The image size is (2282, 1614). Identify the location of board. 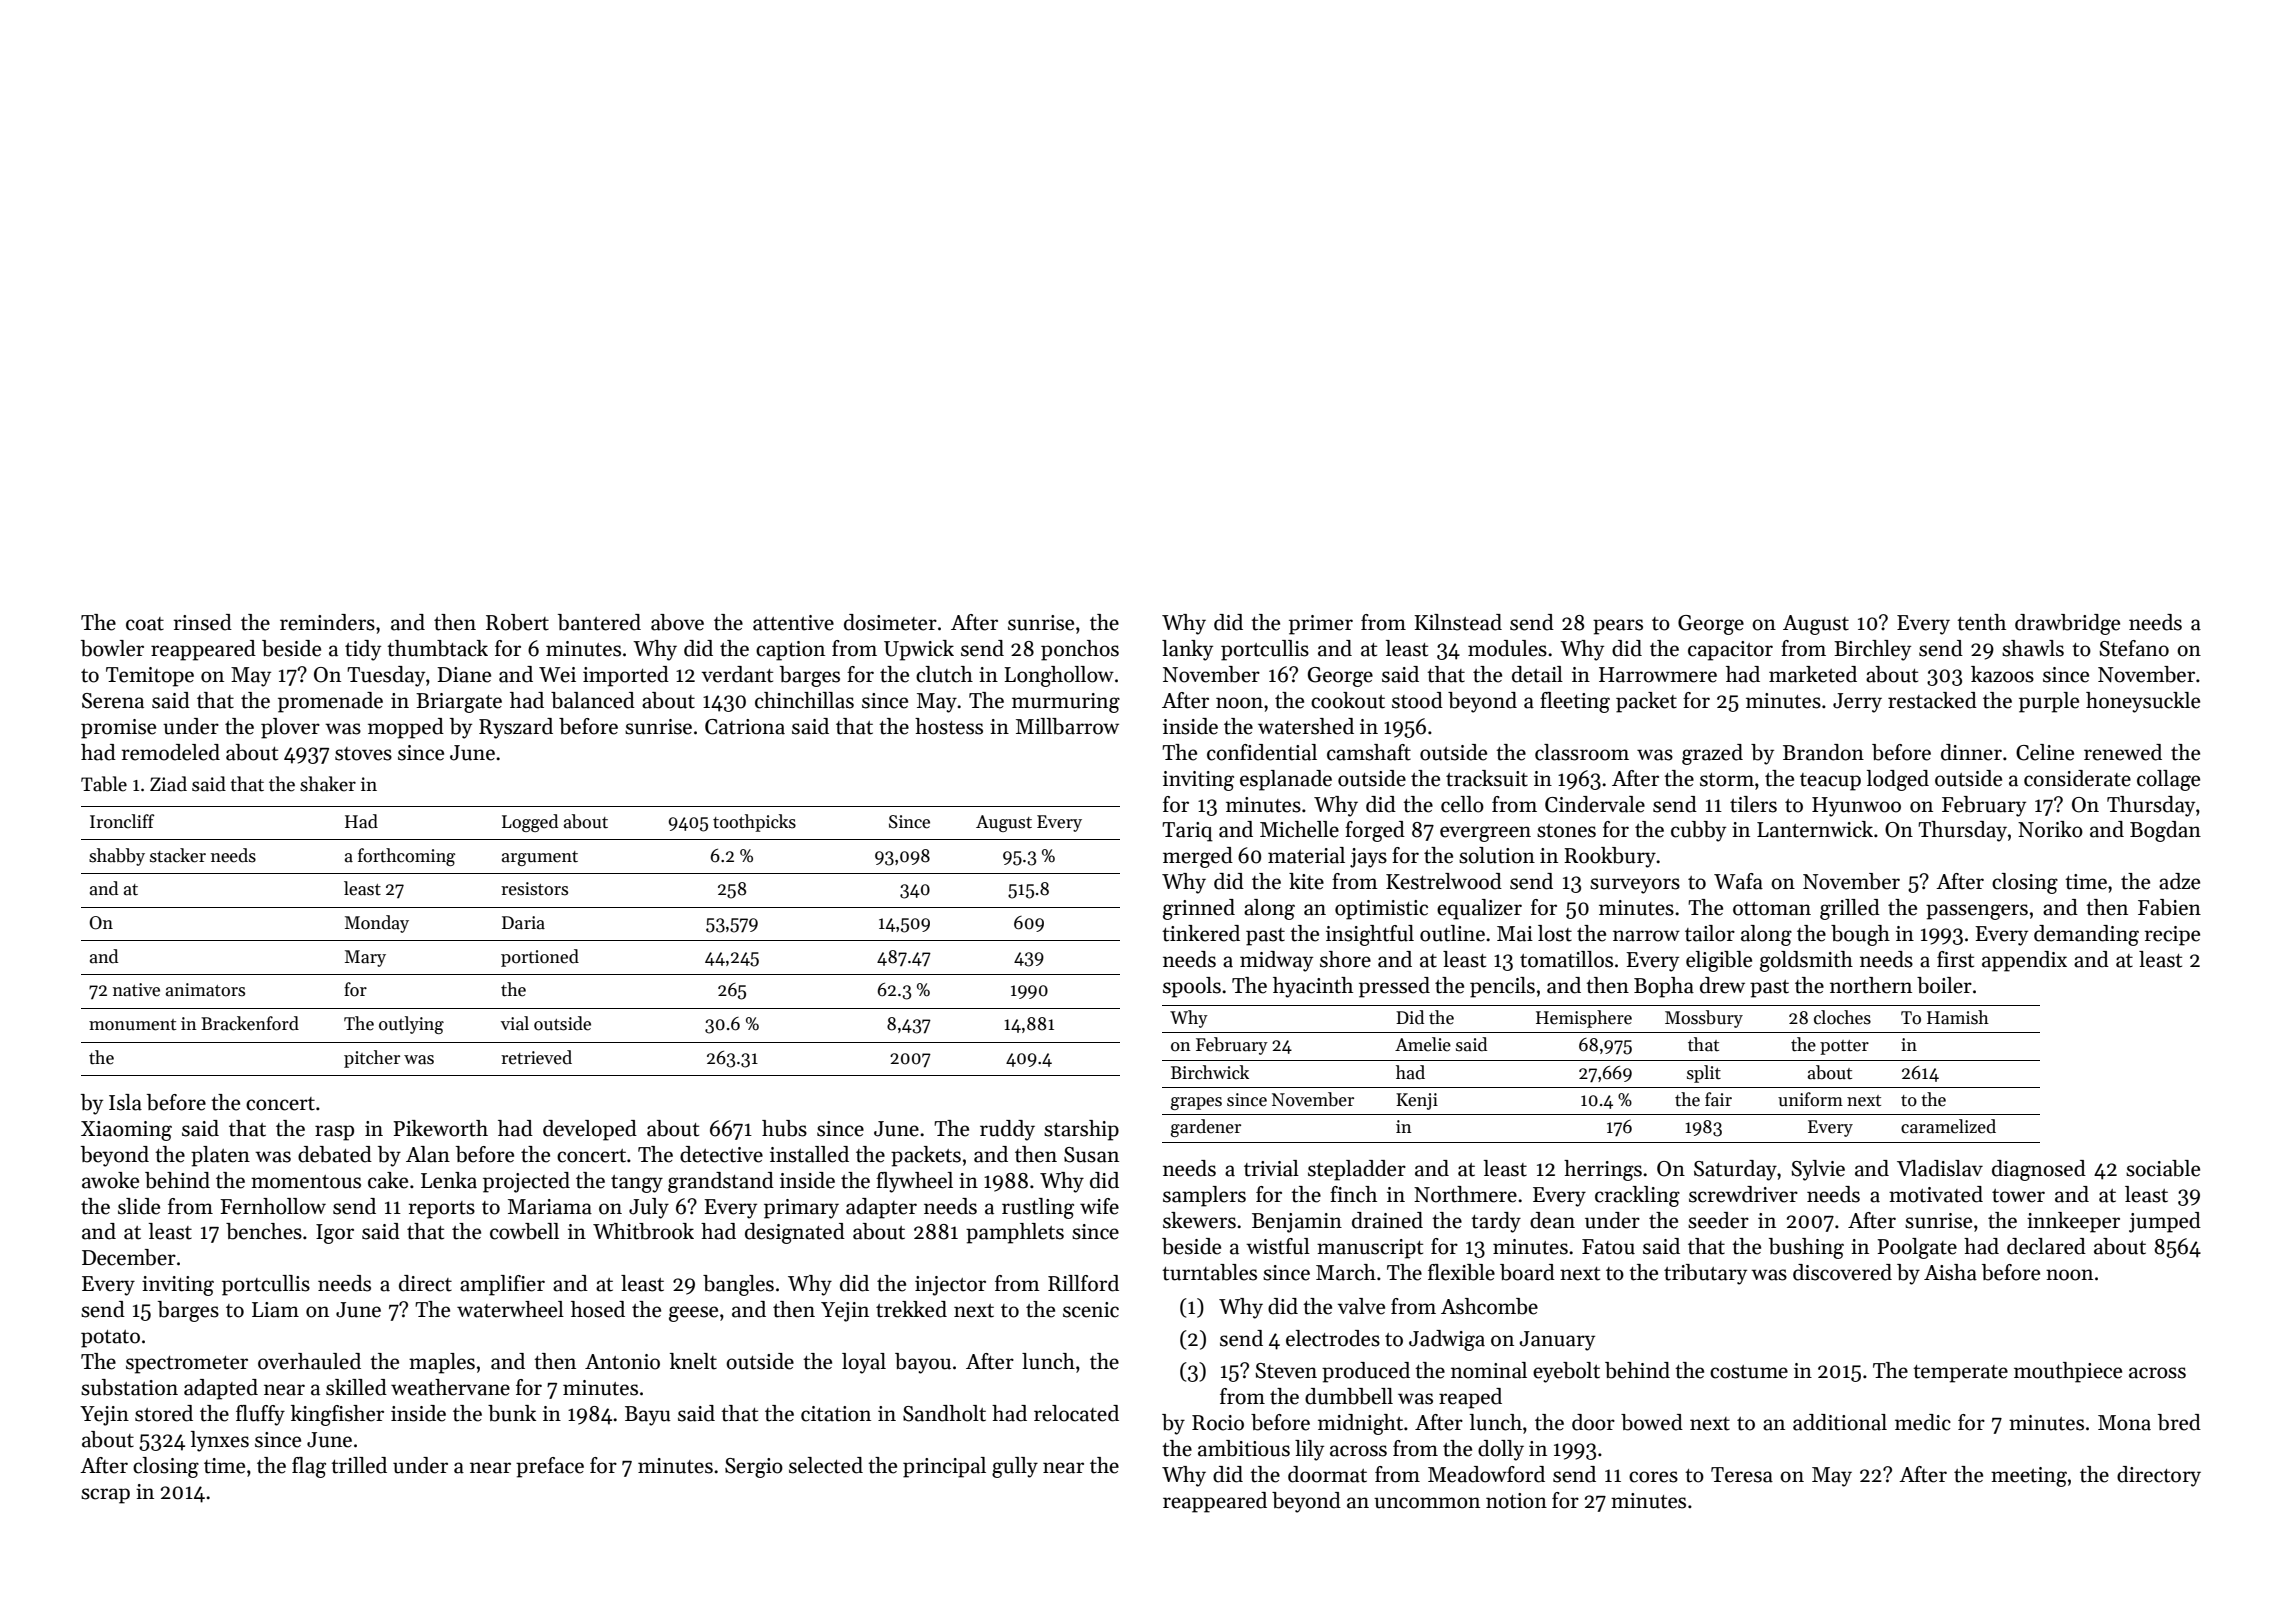
(1527, 1272).
